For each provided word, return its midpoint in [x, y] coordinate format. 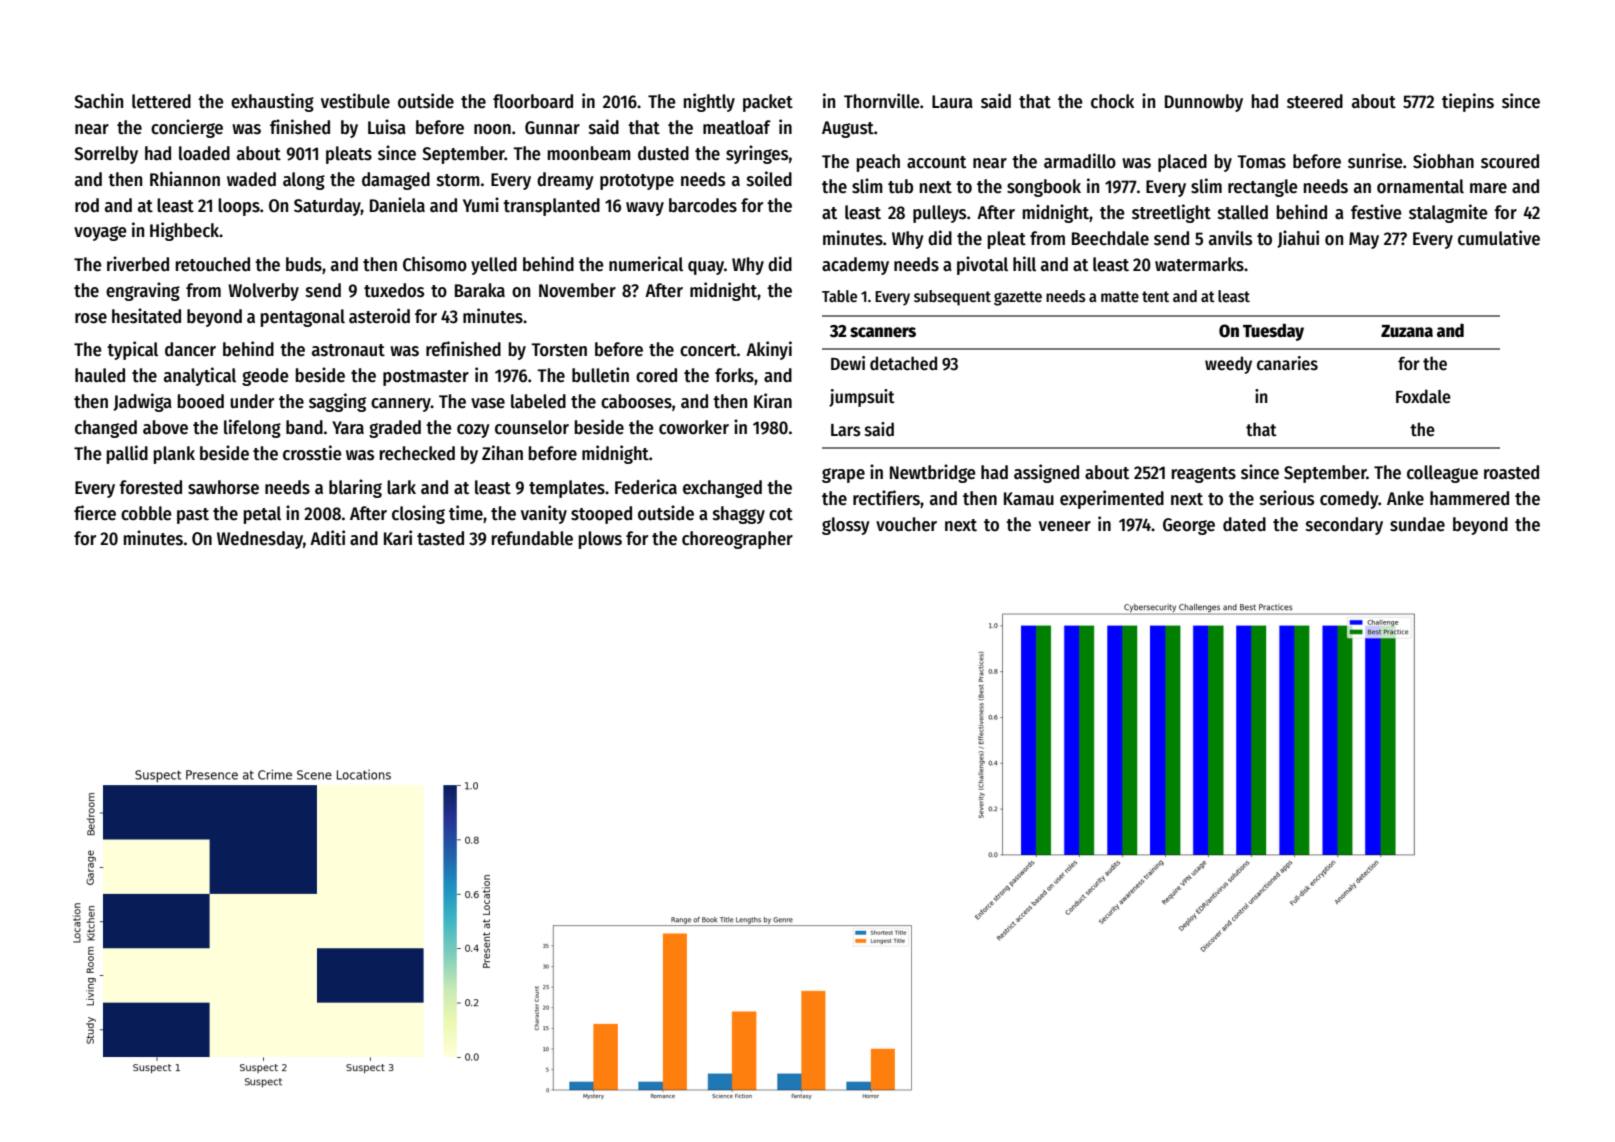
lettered [161, 101]
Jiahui [1298, 239]
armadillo [1080, 161]
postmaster [426, 378]
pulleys [939, 214]
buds [304, 264]
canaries [1287, 363]
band [304, 427]
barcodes [703, 205]
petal [262, 515]
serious [1287, 498]
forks [734, 375]
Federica [646, 487]
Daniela [397, 205]
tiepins [1468, 102]
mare [1488, 188]
